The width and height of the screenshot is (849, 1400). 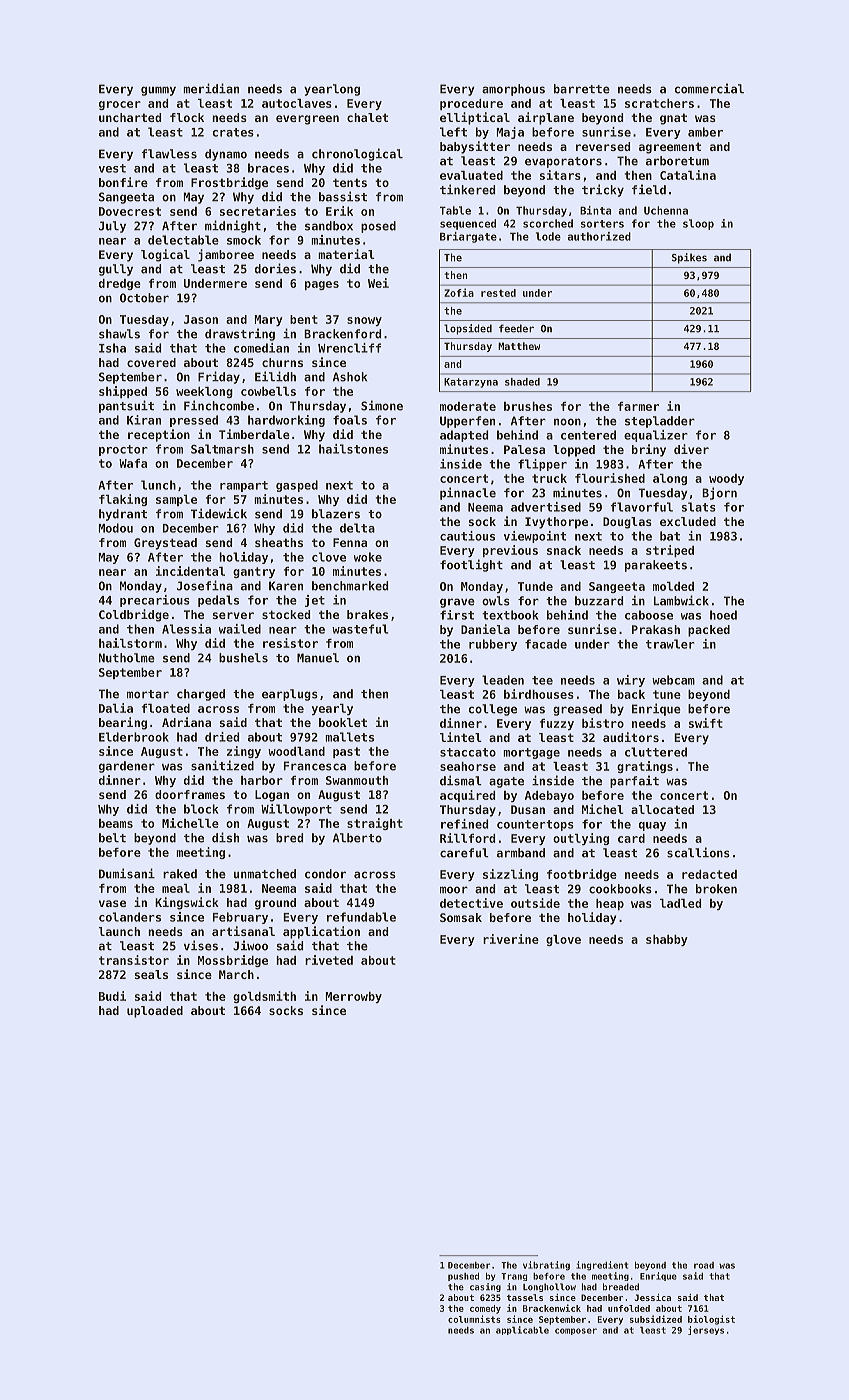 What do you see at coordinates (510, 615) in the screenshot?
I see `textbook` at bounding box center [510, 615].
